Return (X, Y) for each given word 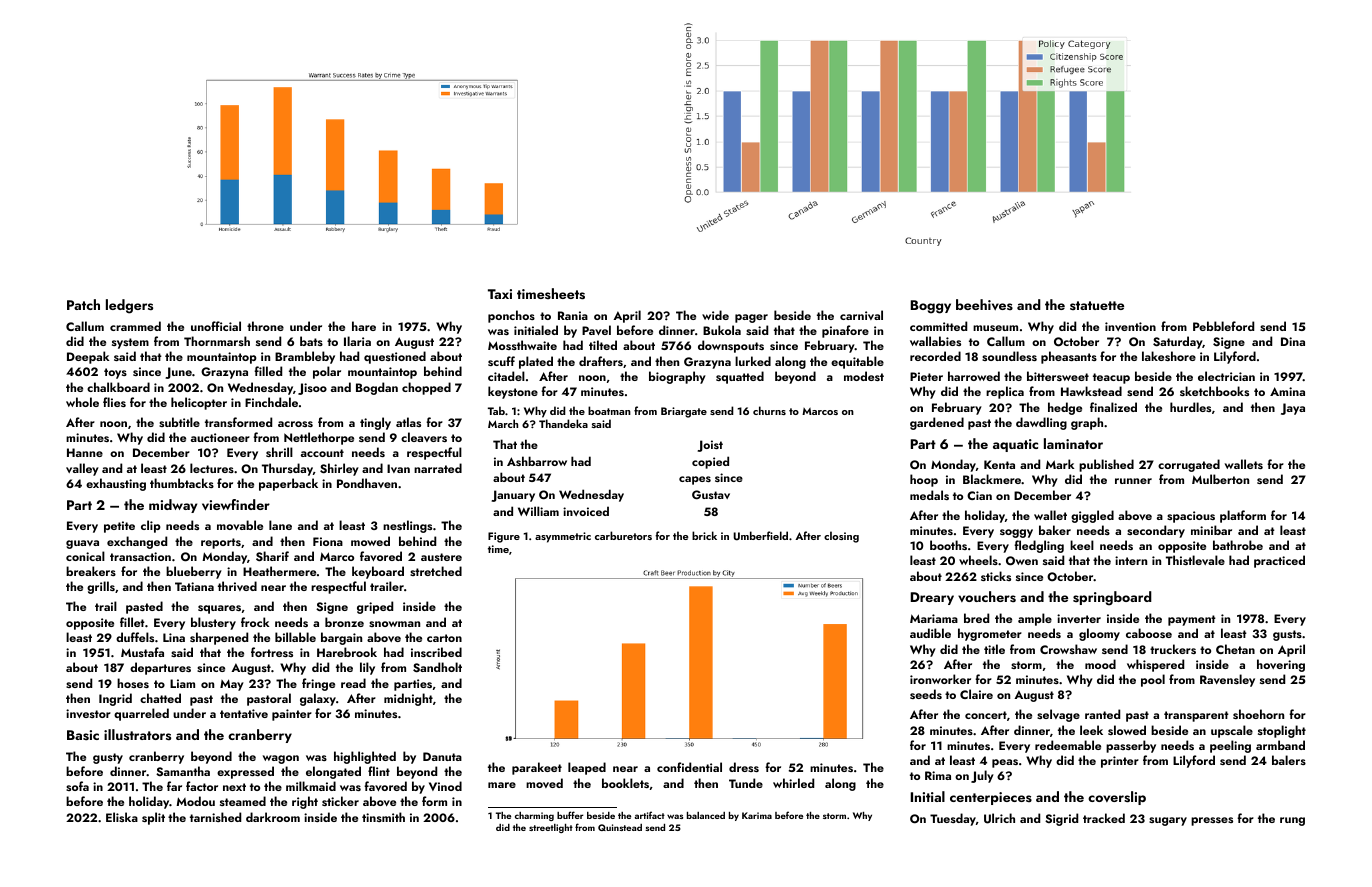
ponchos (511, 316)
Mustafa (142, 652)
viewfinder (236, 505)
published (1106, 465)
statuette (1097, 305)
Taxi (500, 294)
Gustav (711, 495)
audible (930, 633)
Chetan (1235, 649)
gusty (108, 758)
